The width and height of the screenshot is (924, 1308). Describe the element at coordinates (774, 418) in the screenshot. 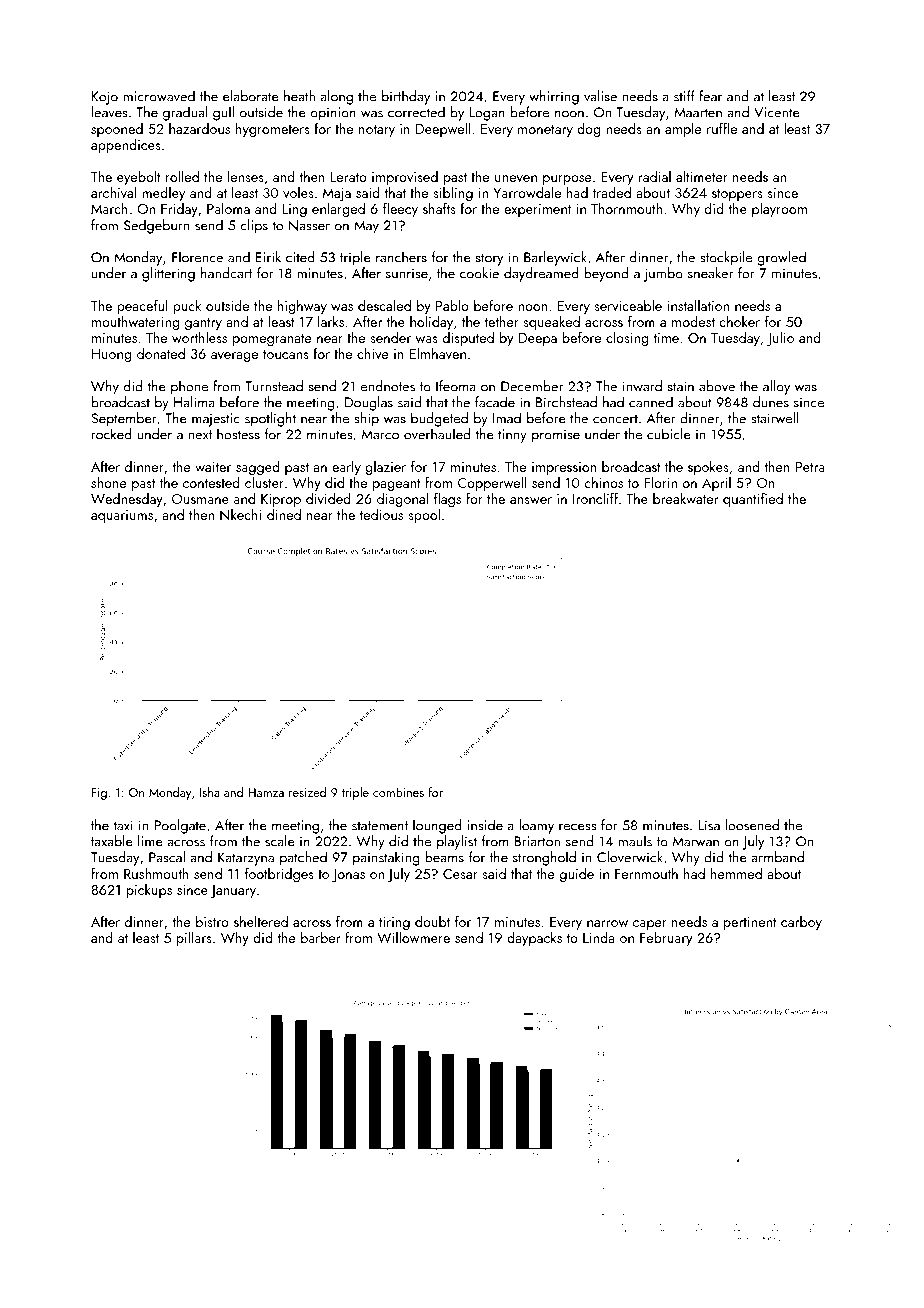

I see `stairwell` at that location.
